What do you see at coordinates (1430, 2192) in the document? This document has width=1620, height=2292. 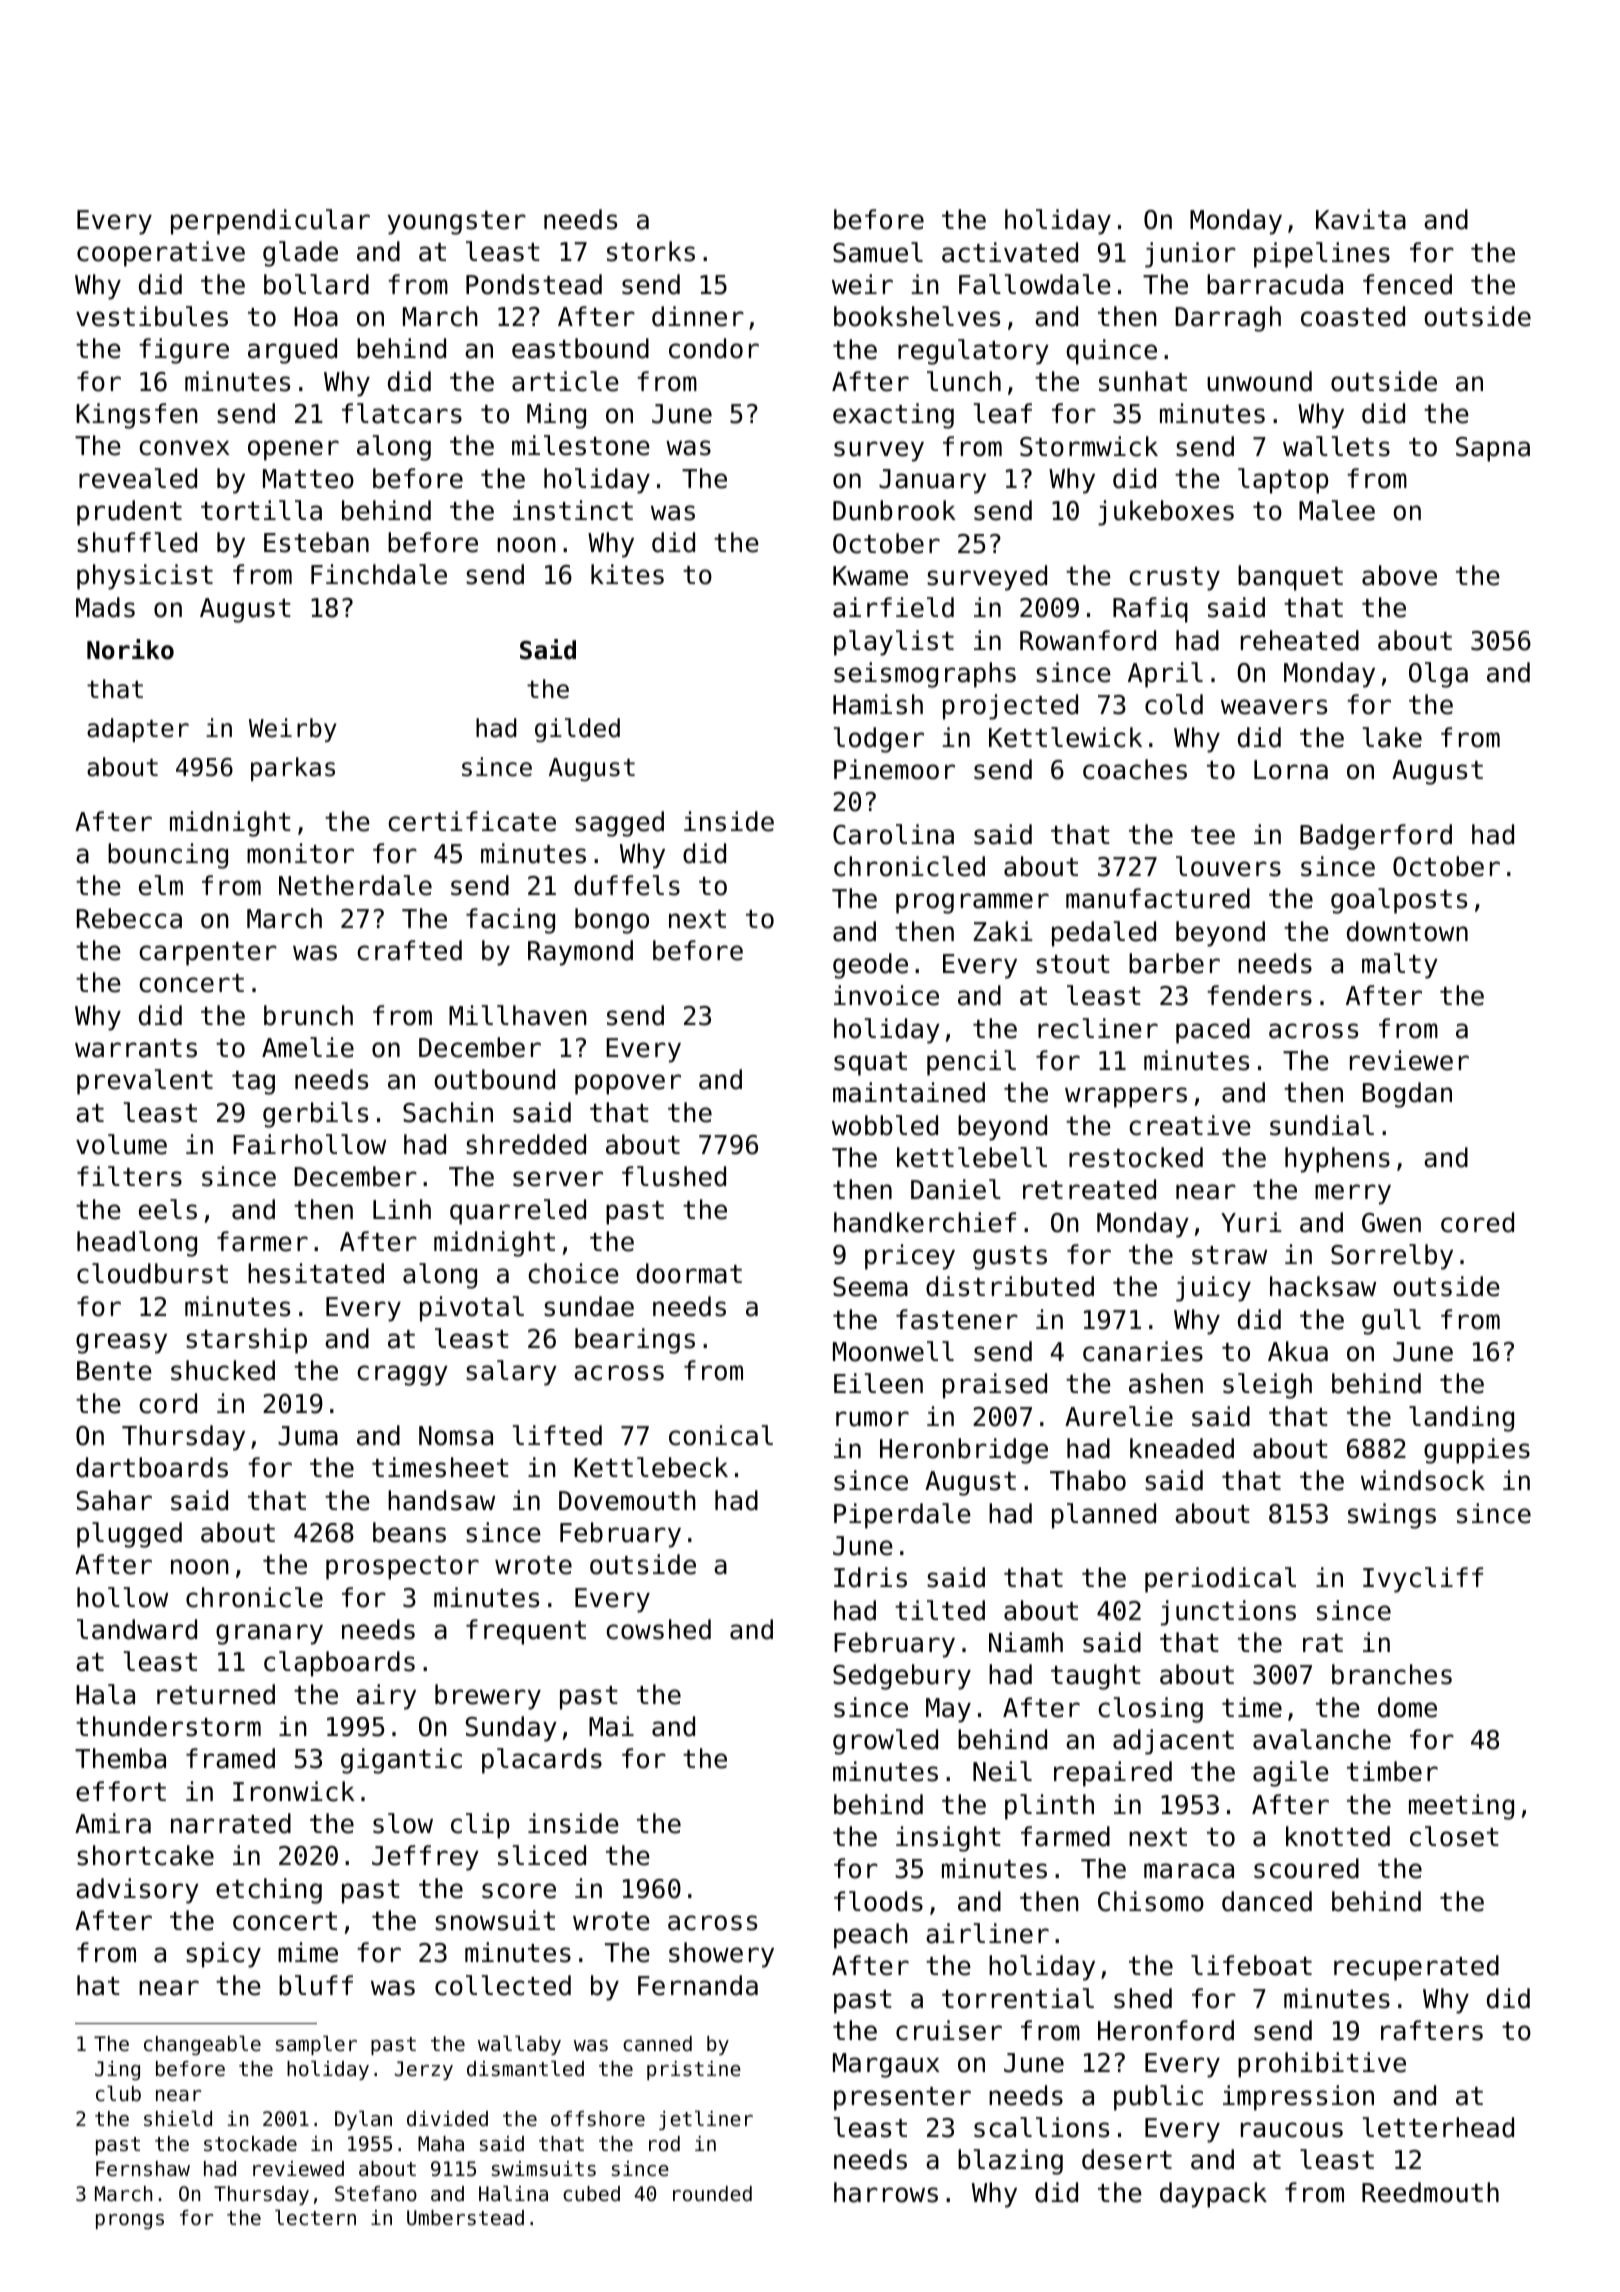 I see `Reedmouth` at bounding box center [1430, 2192].
